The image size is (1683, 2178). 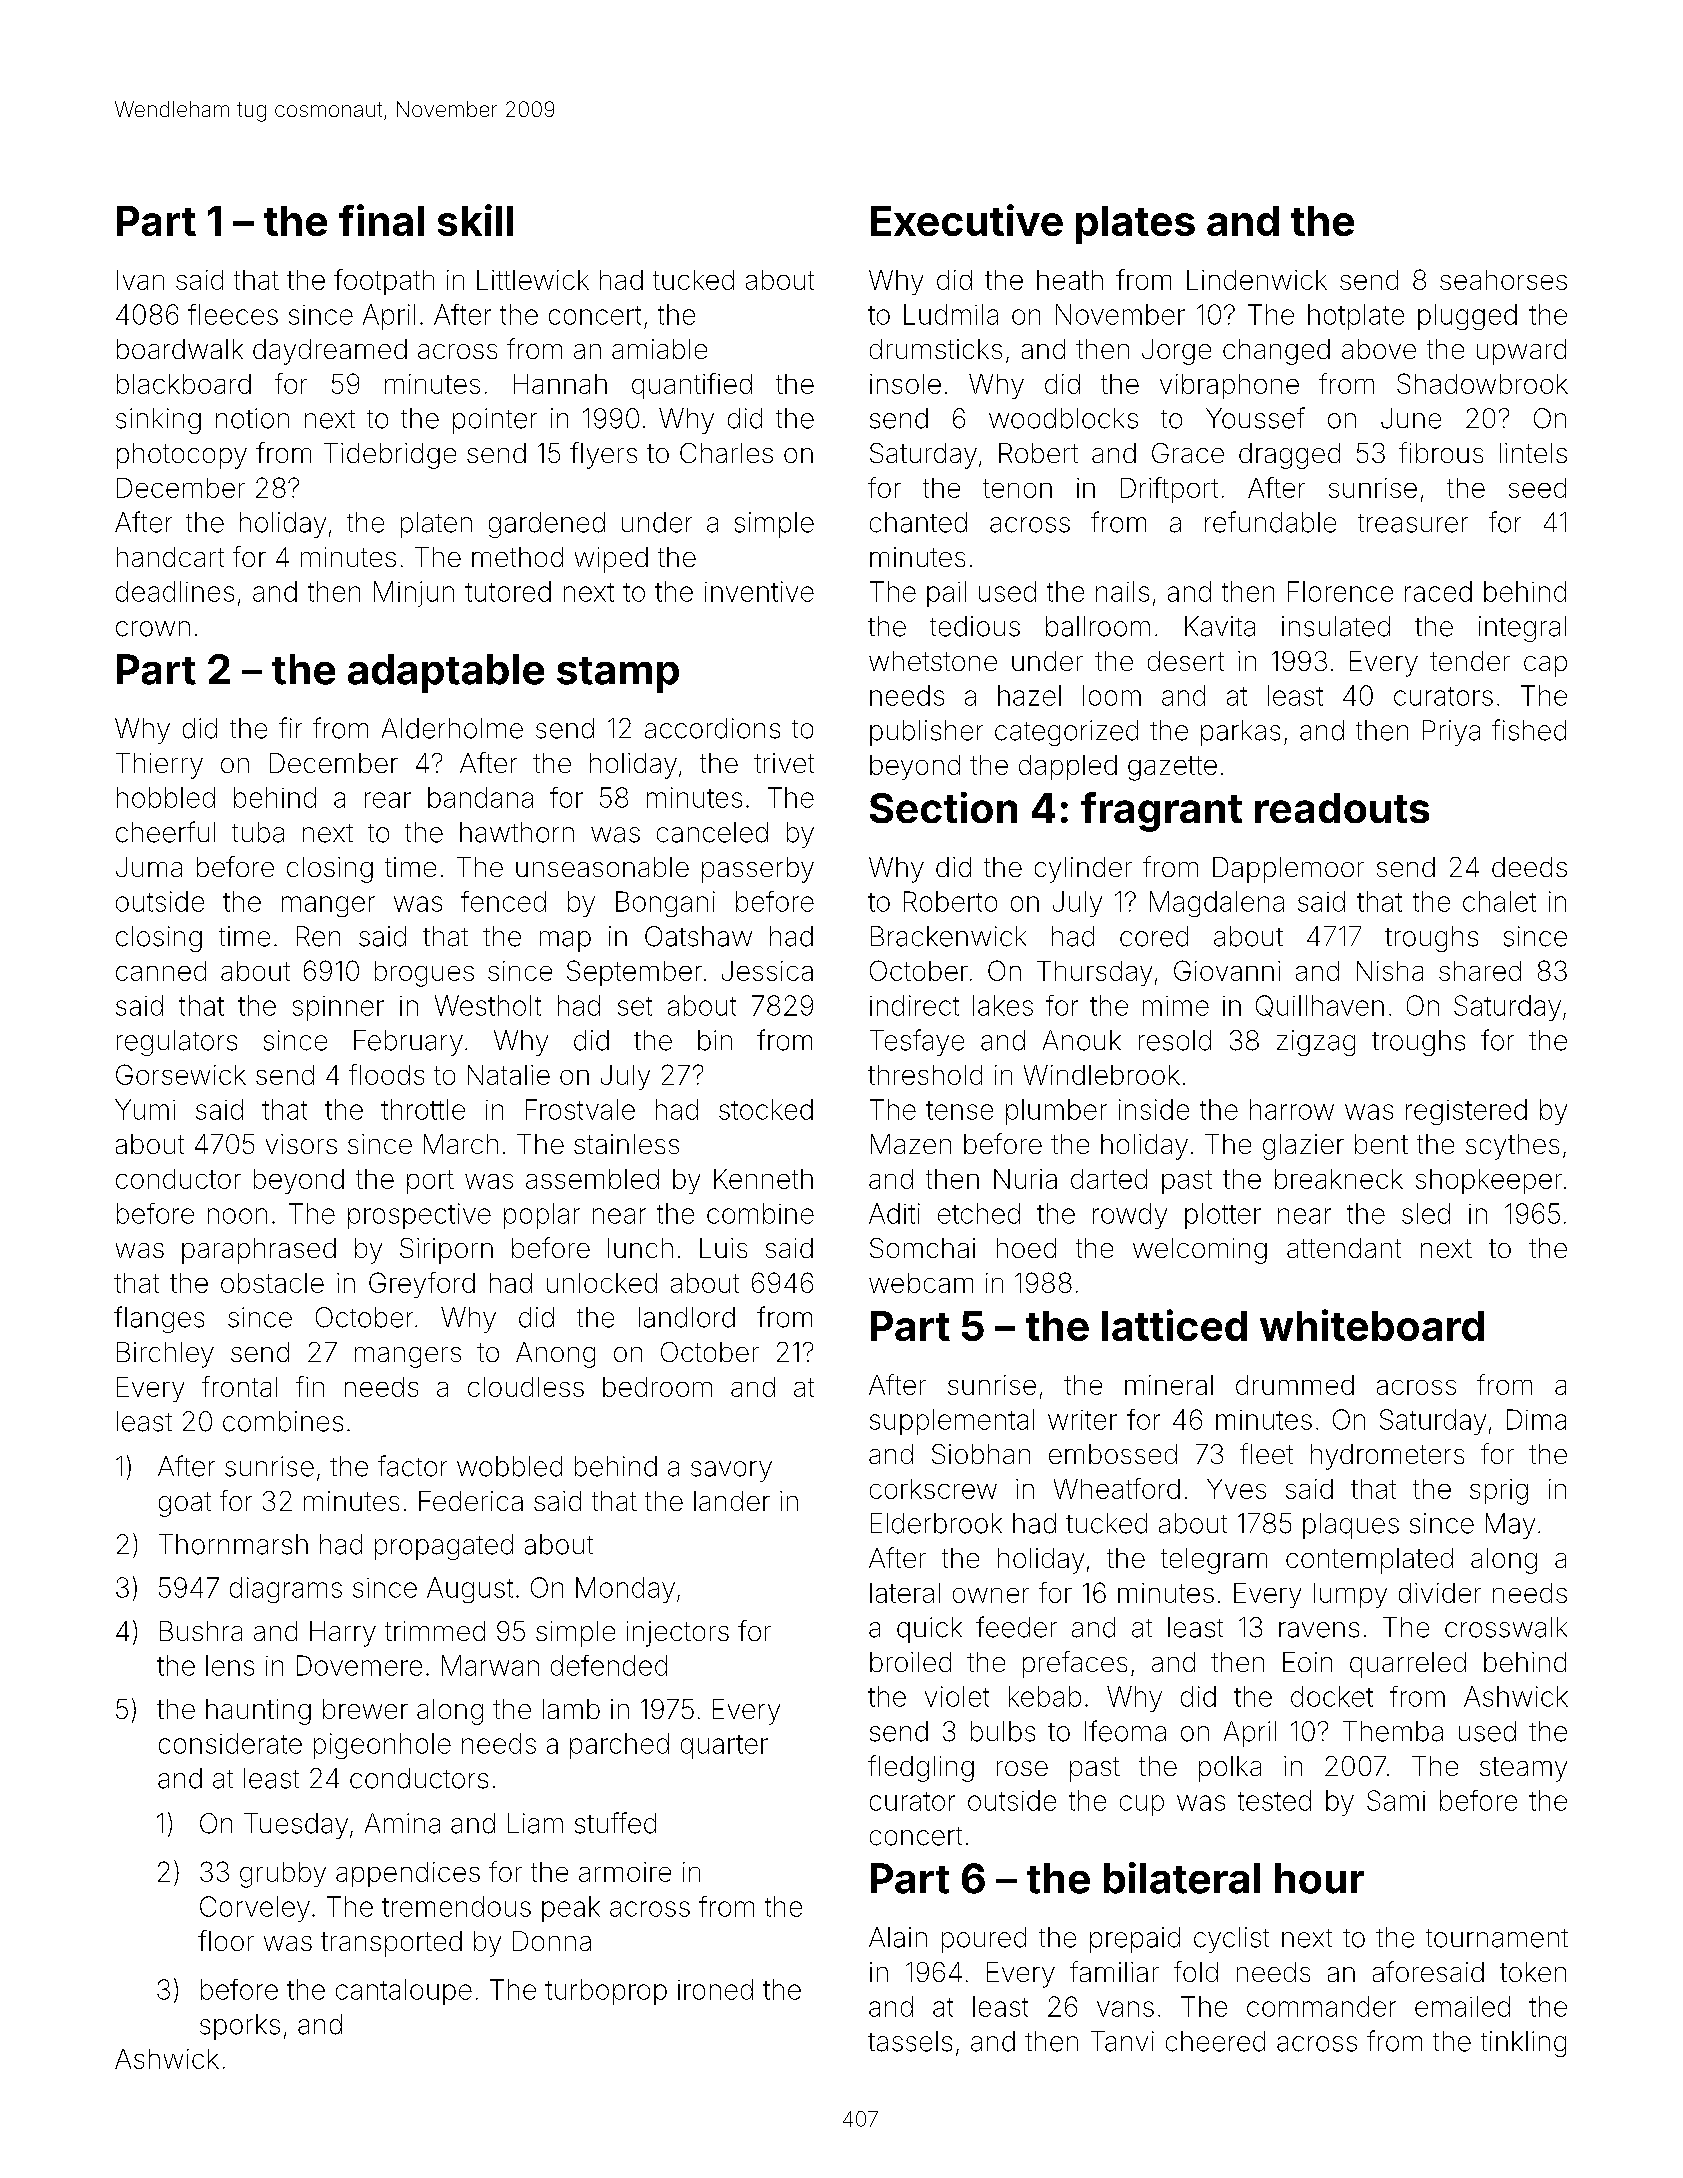 I want to click on hydrometers, so click(x=1387, y=1457).
